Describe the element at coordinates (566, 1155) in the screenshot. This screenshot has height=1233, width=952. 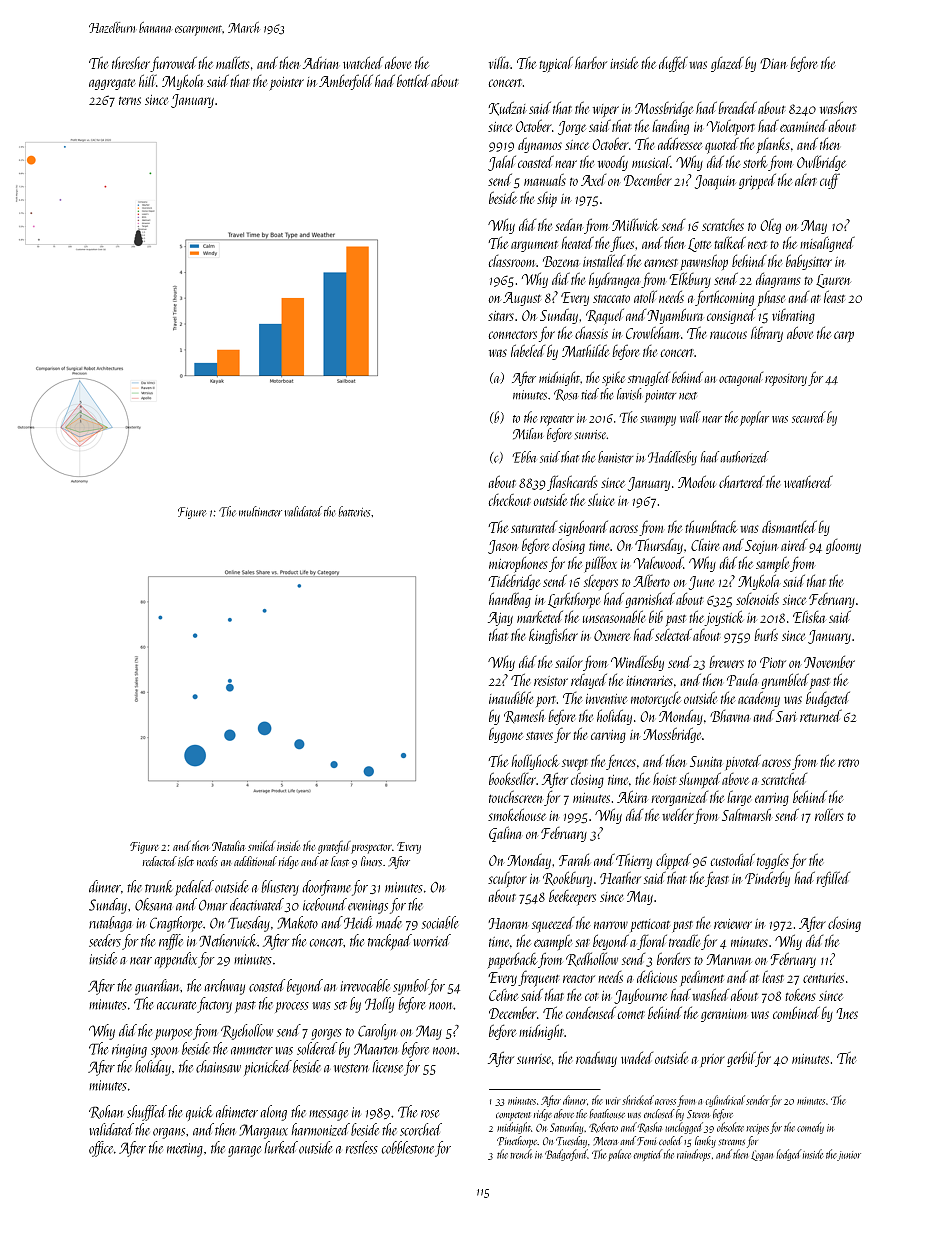
I see `Badgerford` at that location.
